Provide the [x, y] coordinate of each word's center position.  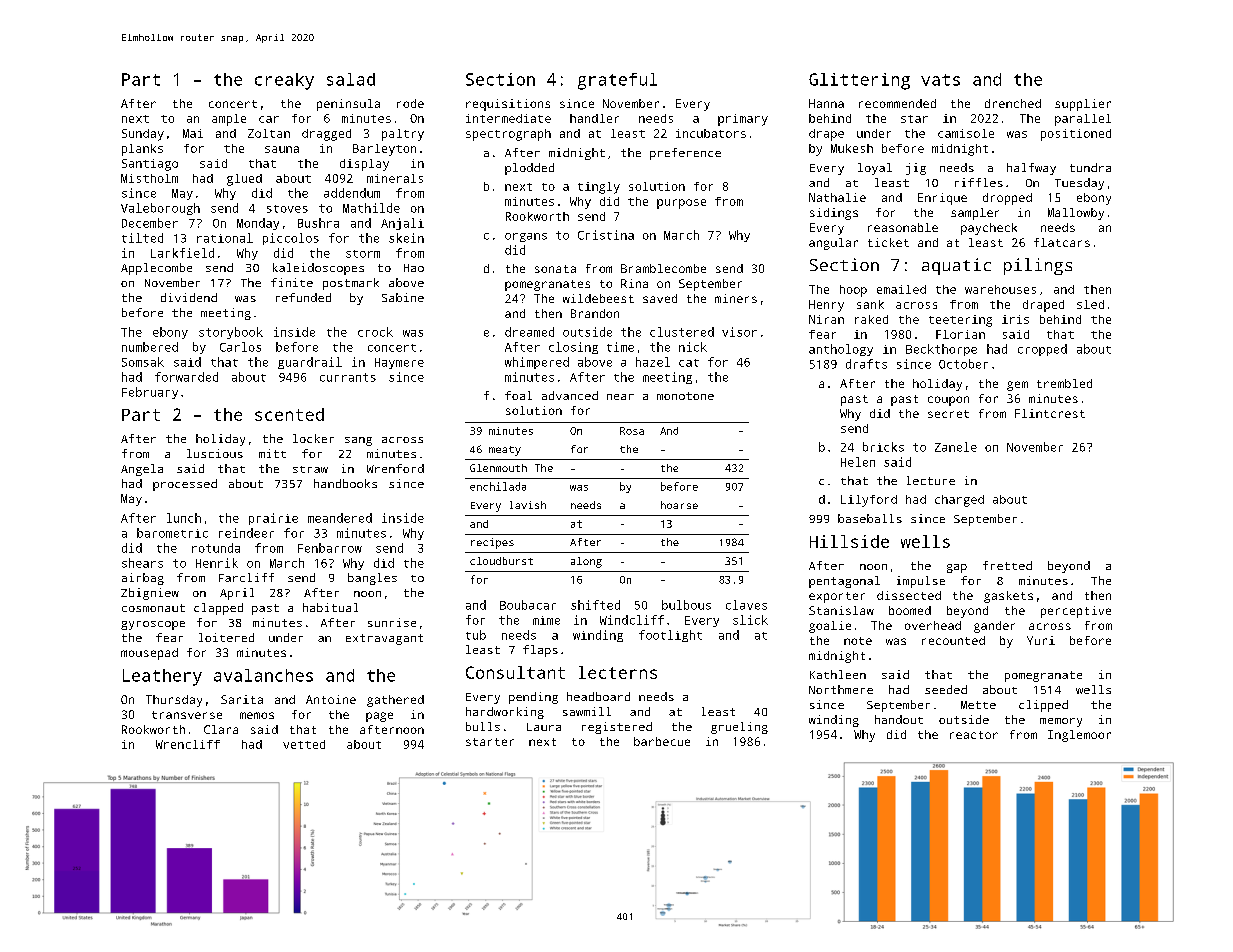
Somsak [143, 362]
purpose [681, 204]
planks [142, 150]
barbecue [662, 741]
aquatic [956, 266]
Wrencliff [188, 744]
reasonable [903, 227]
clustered [682, 332]
